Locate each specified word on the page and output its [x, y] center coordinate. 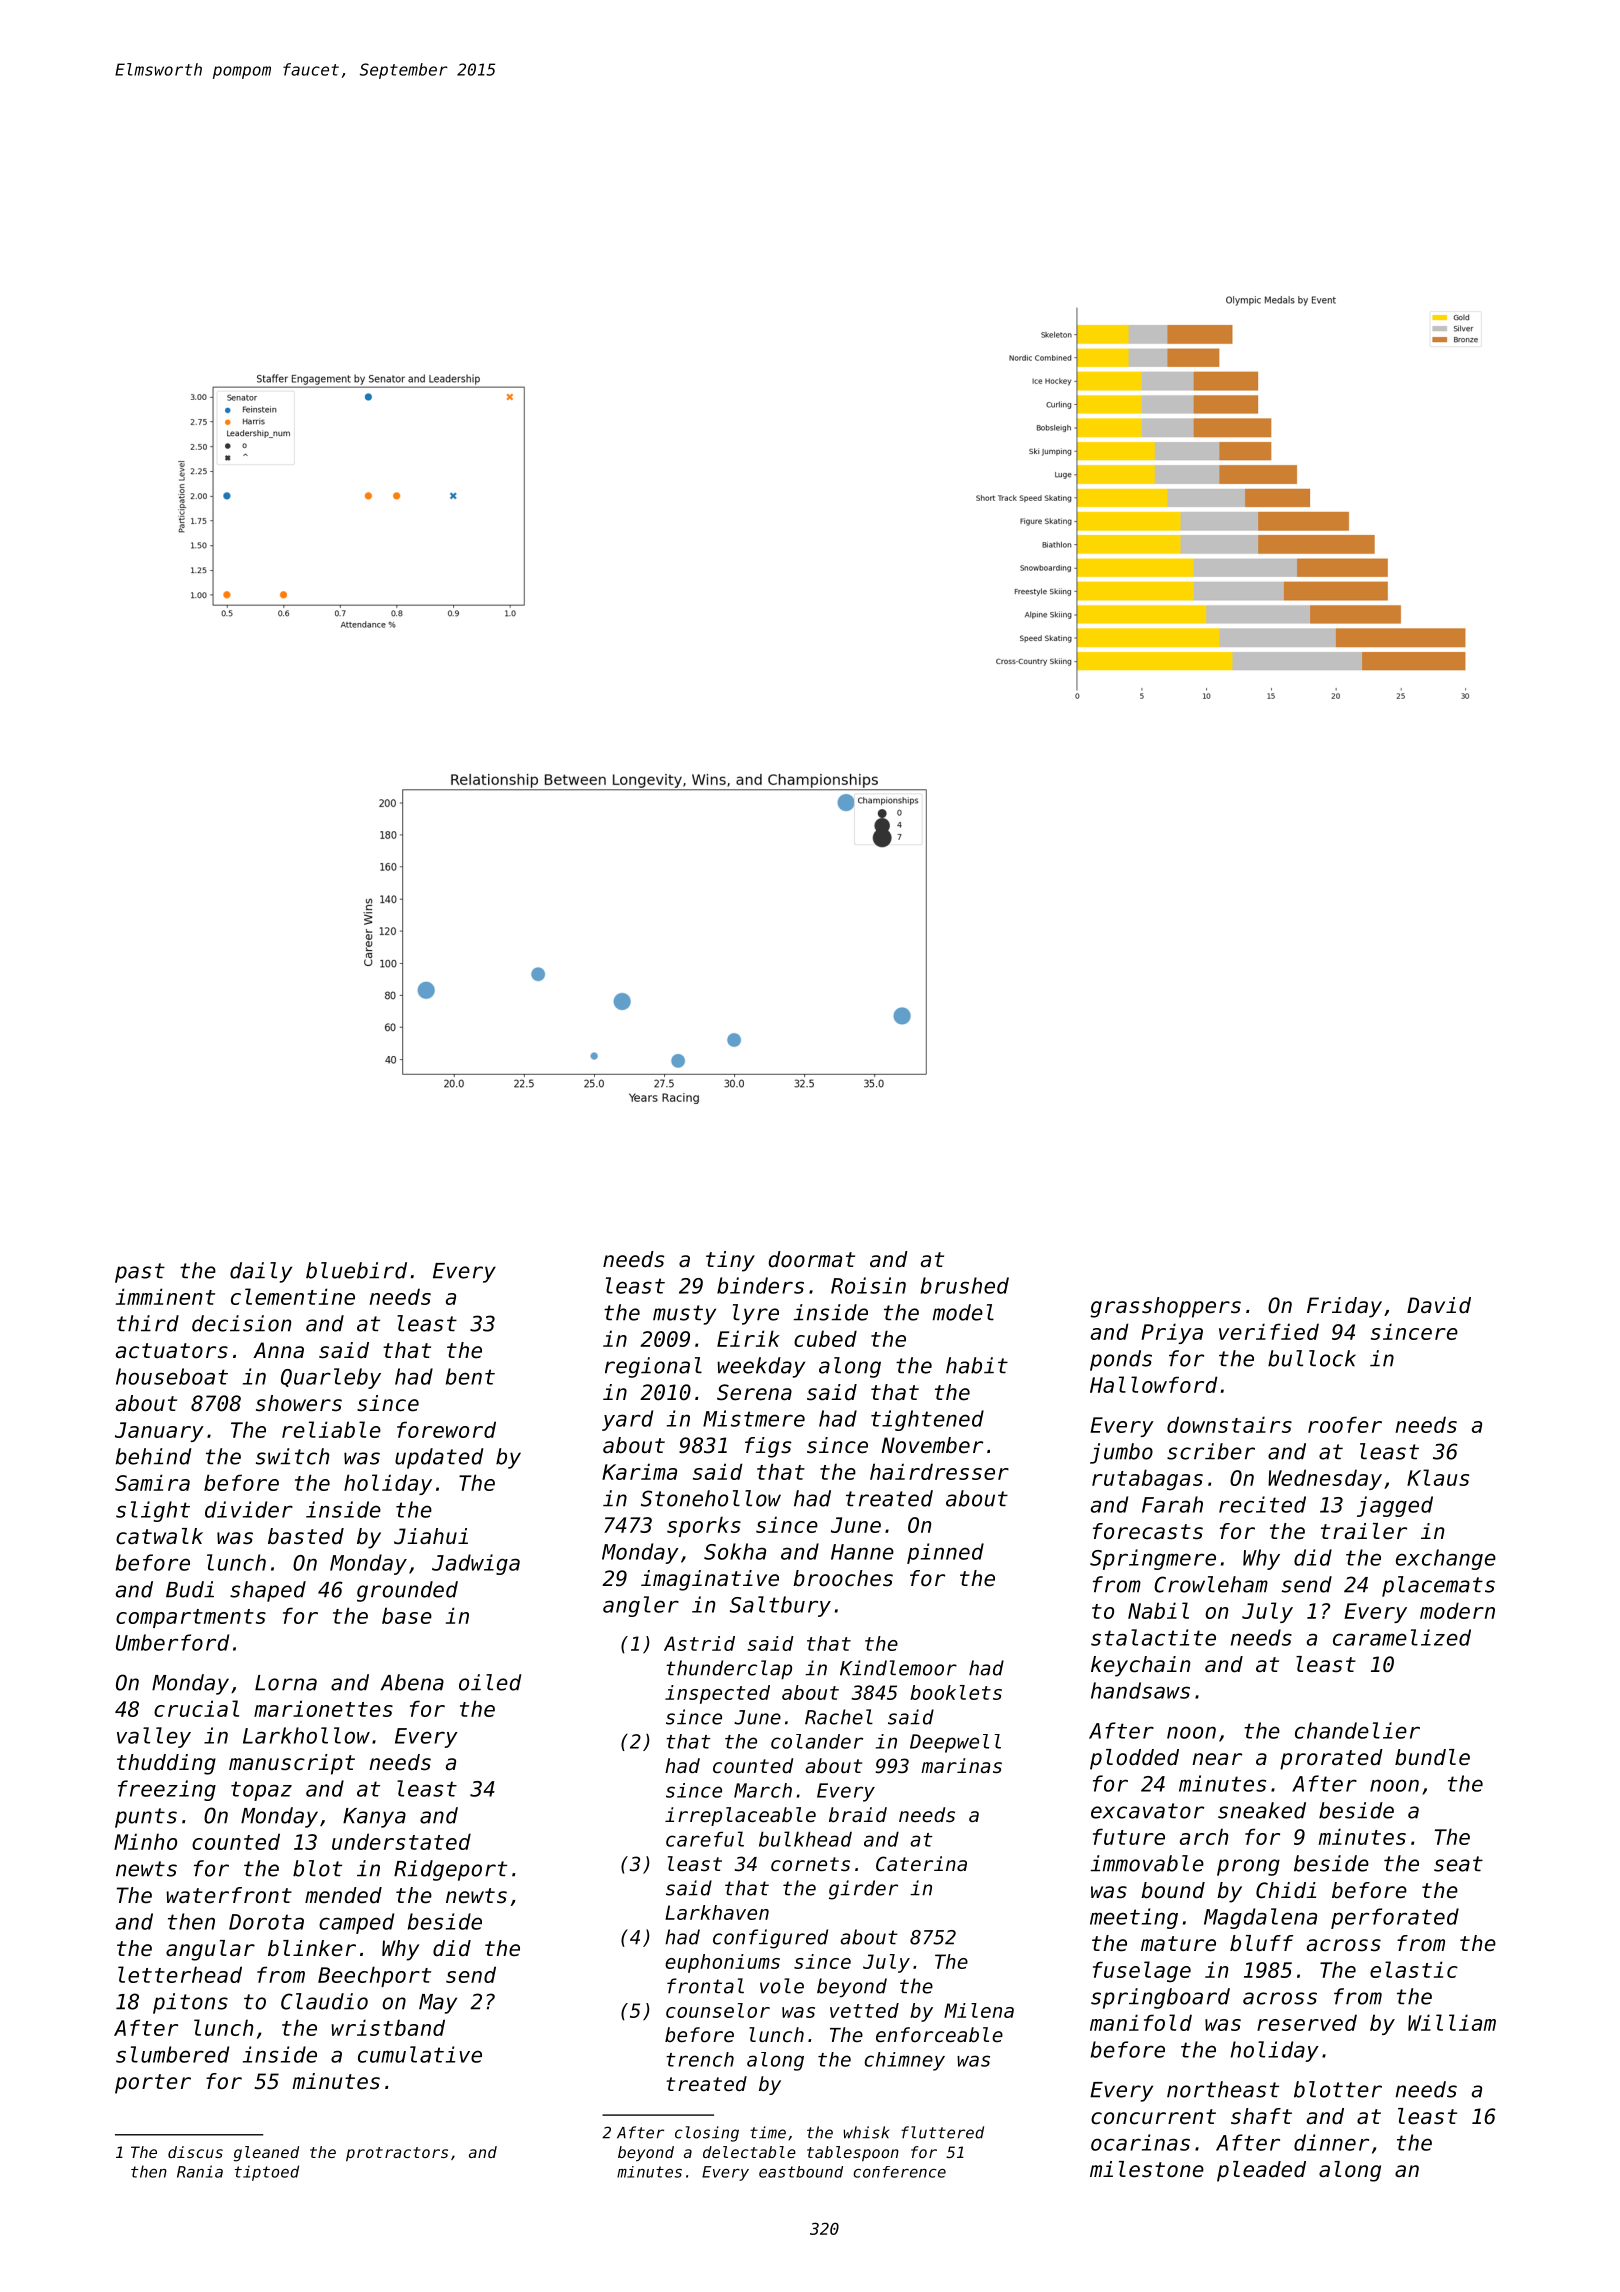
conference [899, 2172]
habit [977, 1365]
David [1439, 1305]
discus [195, 2152]
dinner [1331, 2142]
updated [439, 1458]
